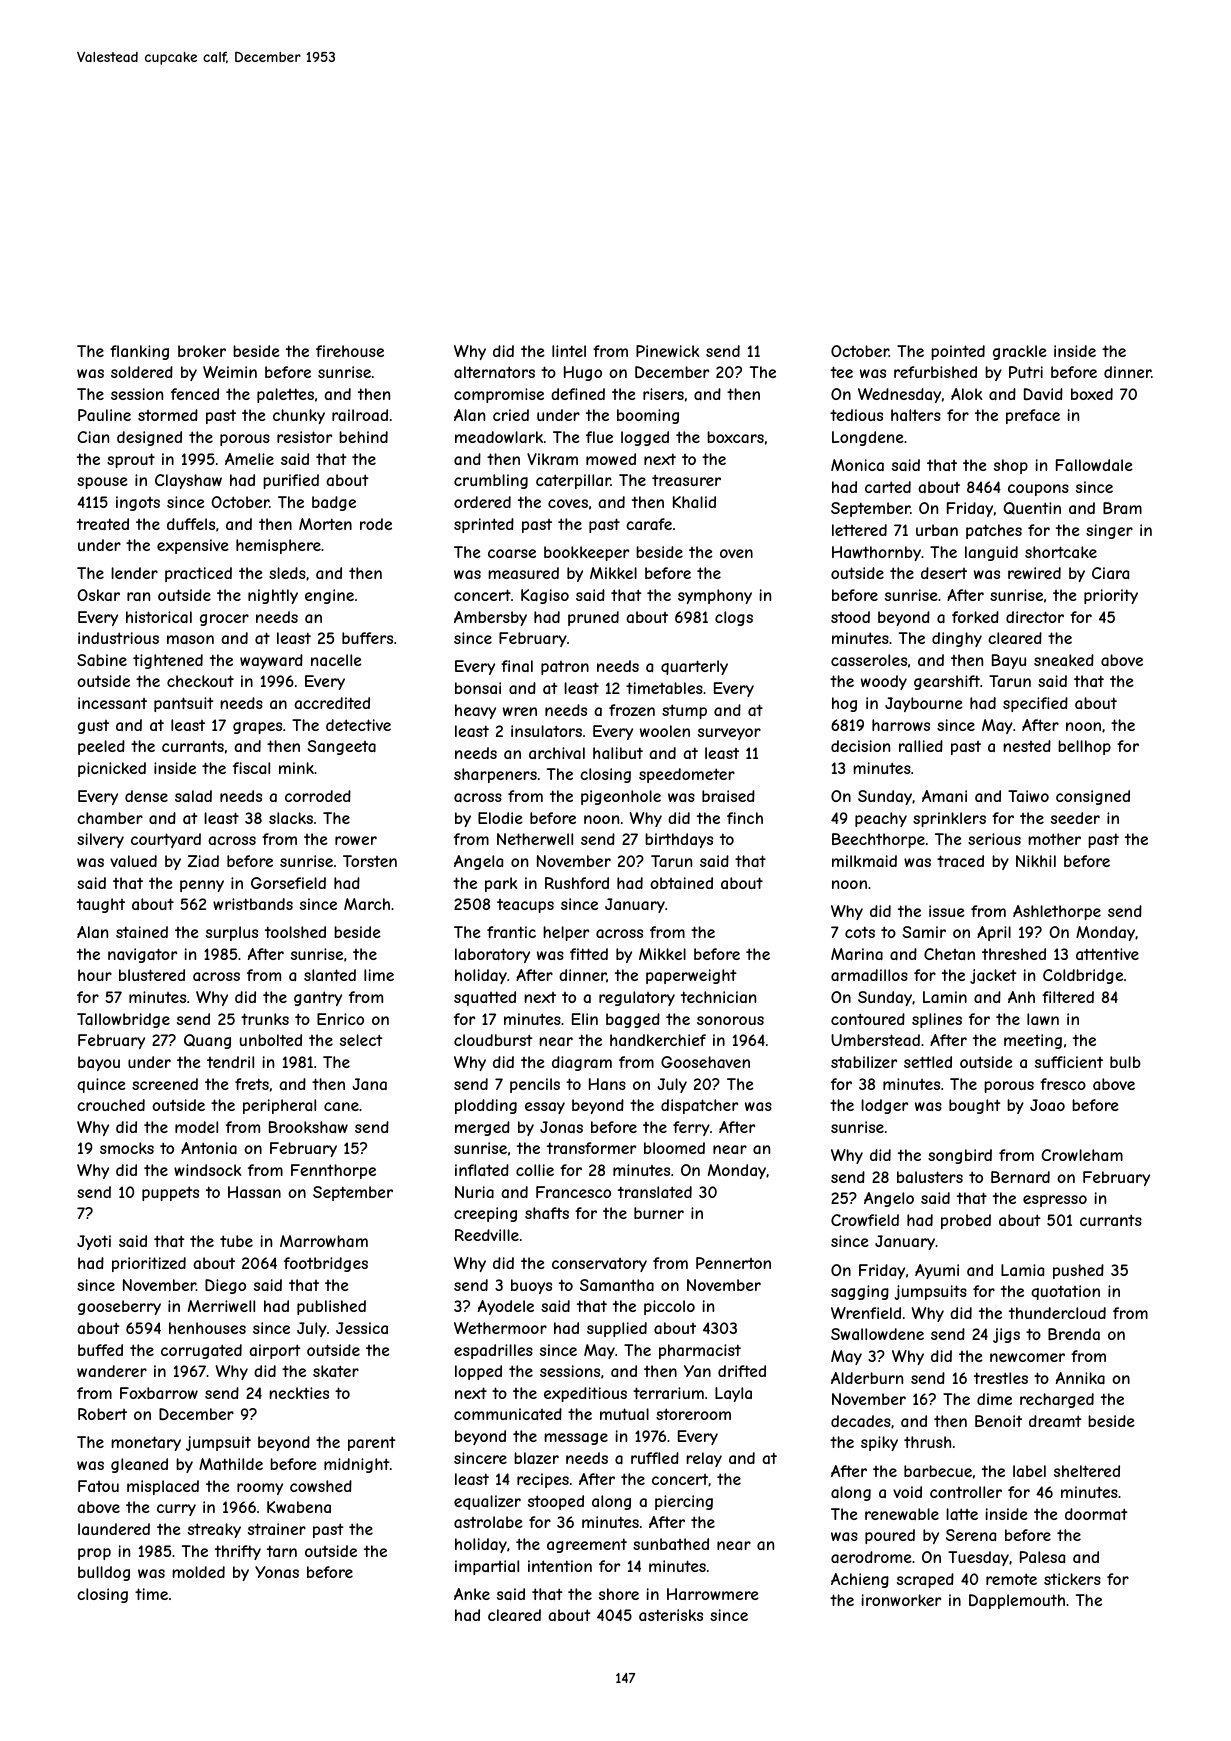 This image has height=1741, width=1231. Describe the element at coordinates (102, 1414) in the image. I see `Robert` at that location.
